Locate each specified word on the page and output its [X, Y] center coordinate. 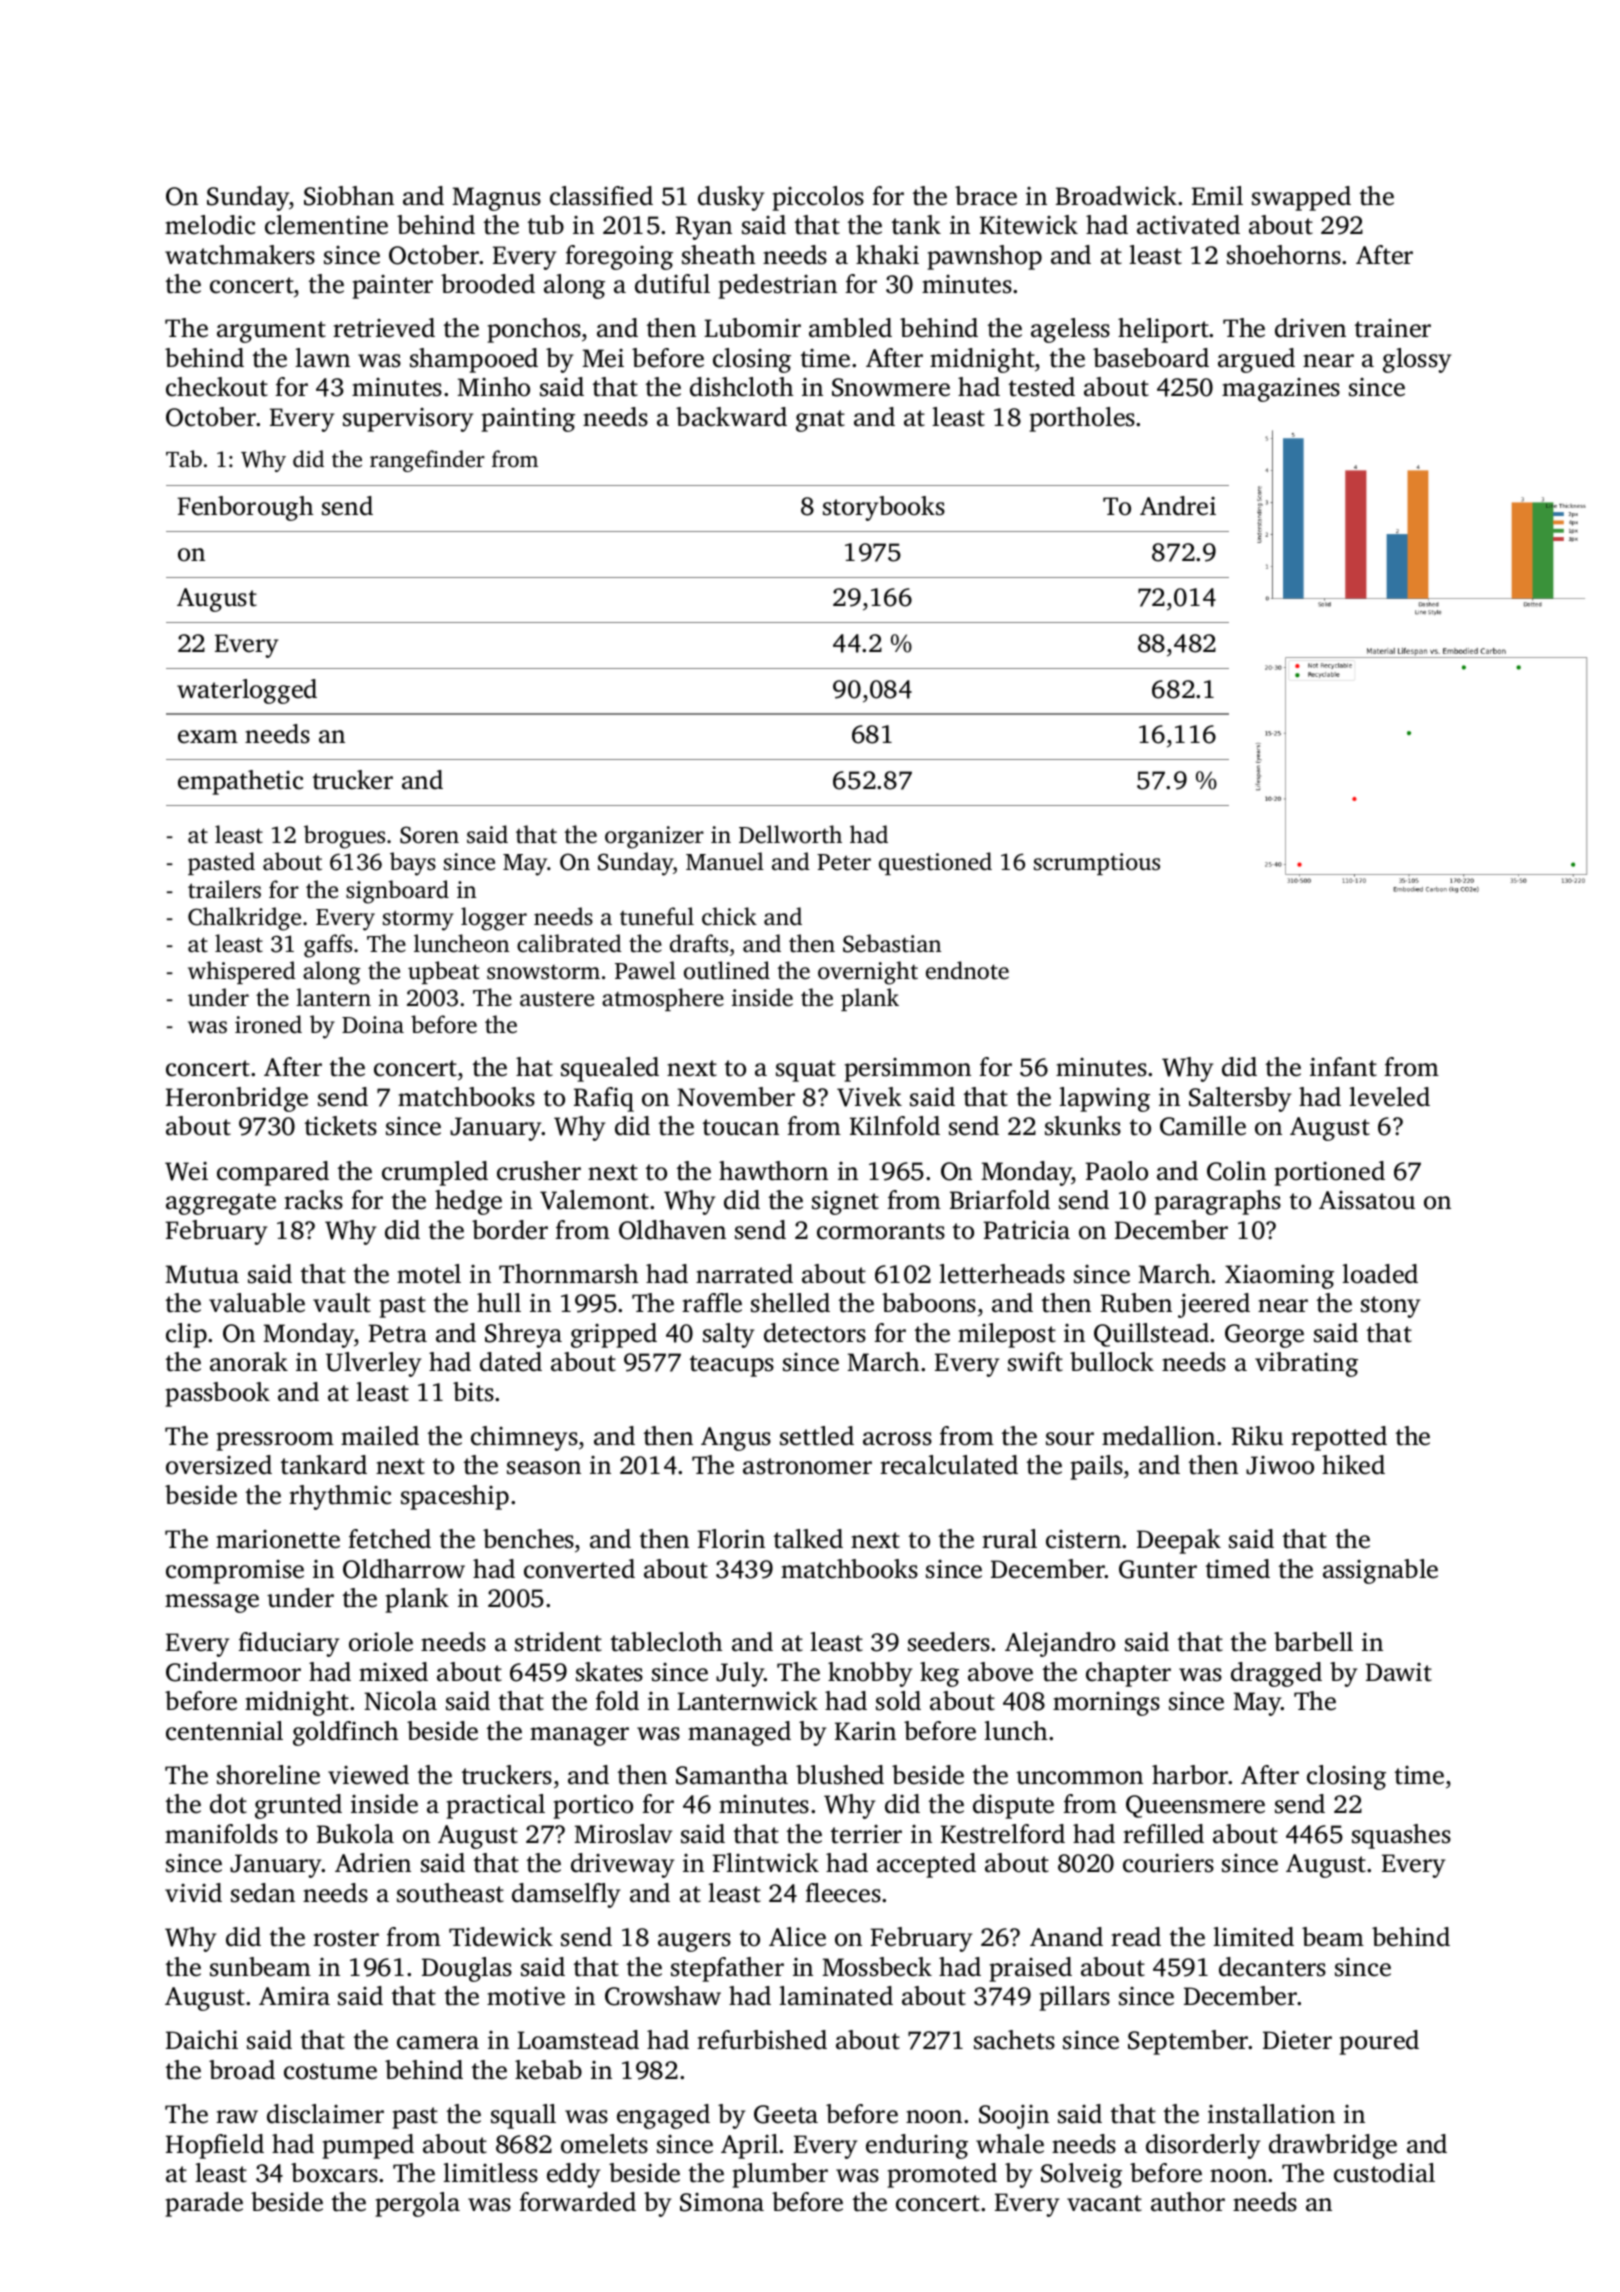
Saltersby [1240, 1099]
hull [499, 1302]
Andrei [1178, 506]
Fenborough [245, 508]
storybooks [884, 508]
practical [495, 1806]
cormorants [881, 1231]
